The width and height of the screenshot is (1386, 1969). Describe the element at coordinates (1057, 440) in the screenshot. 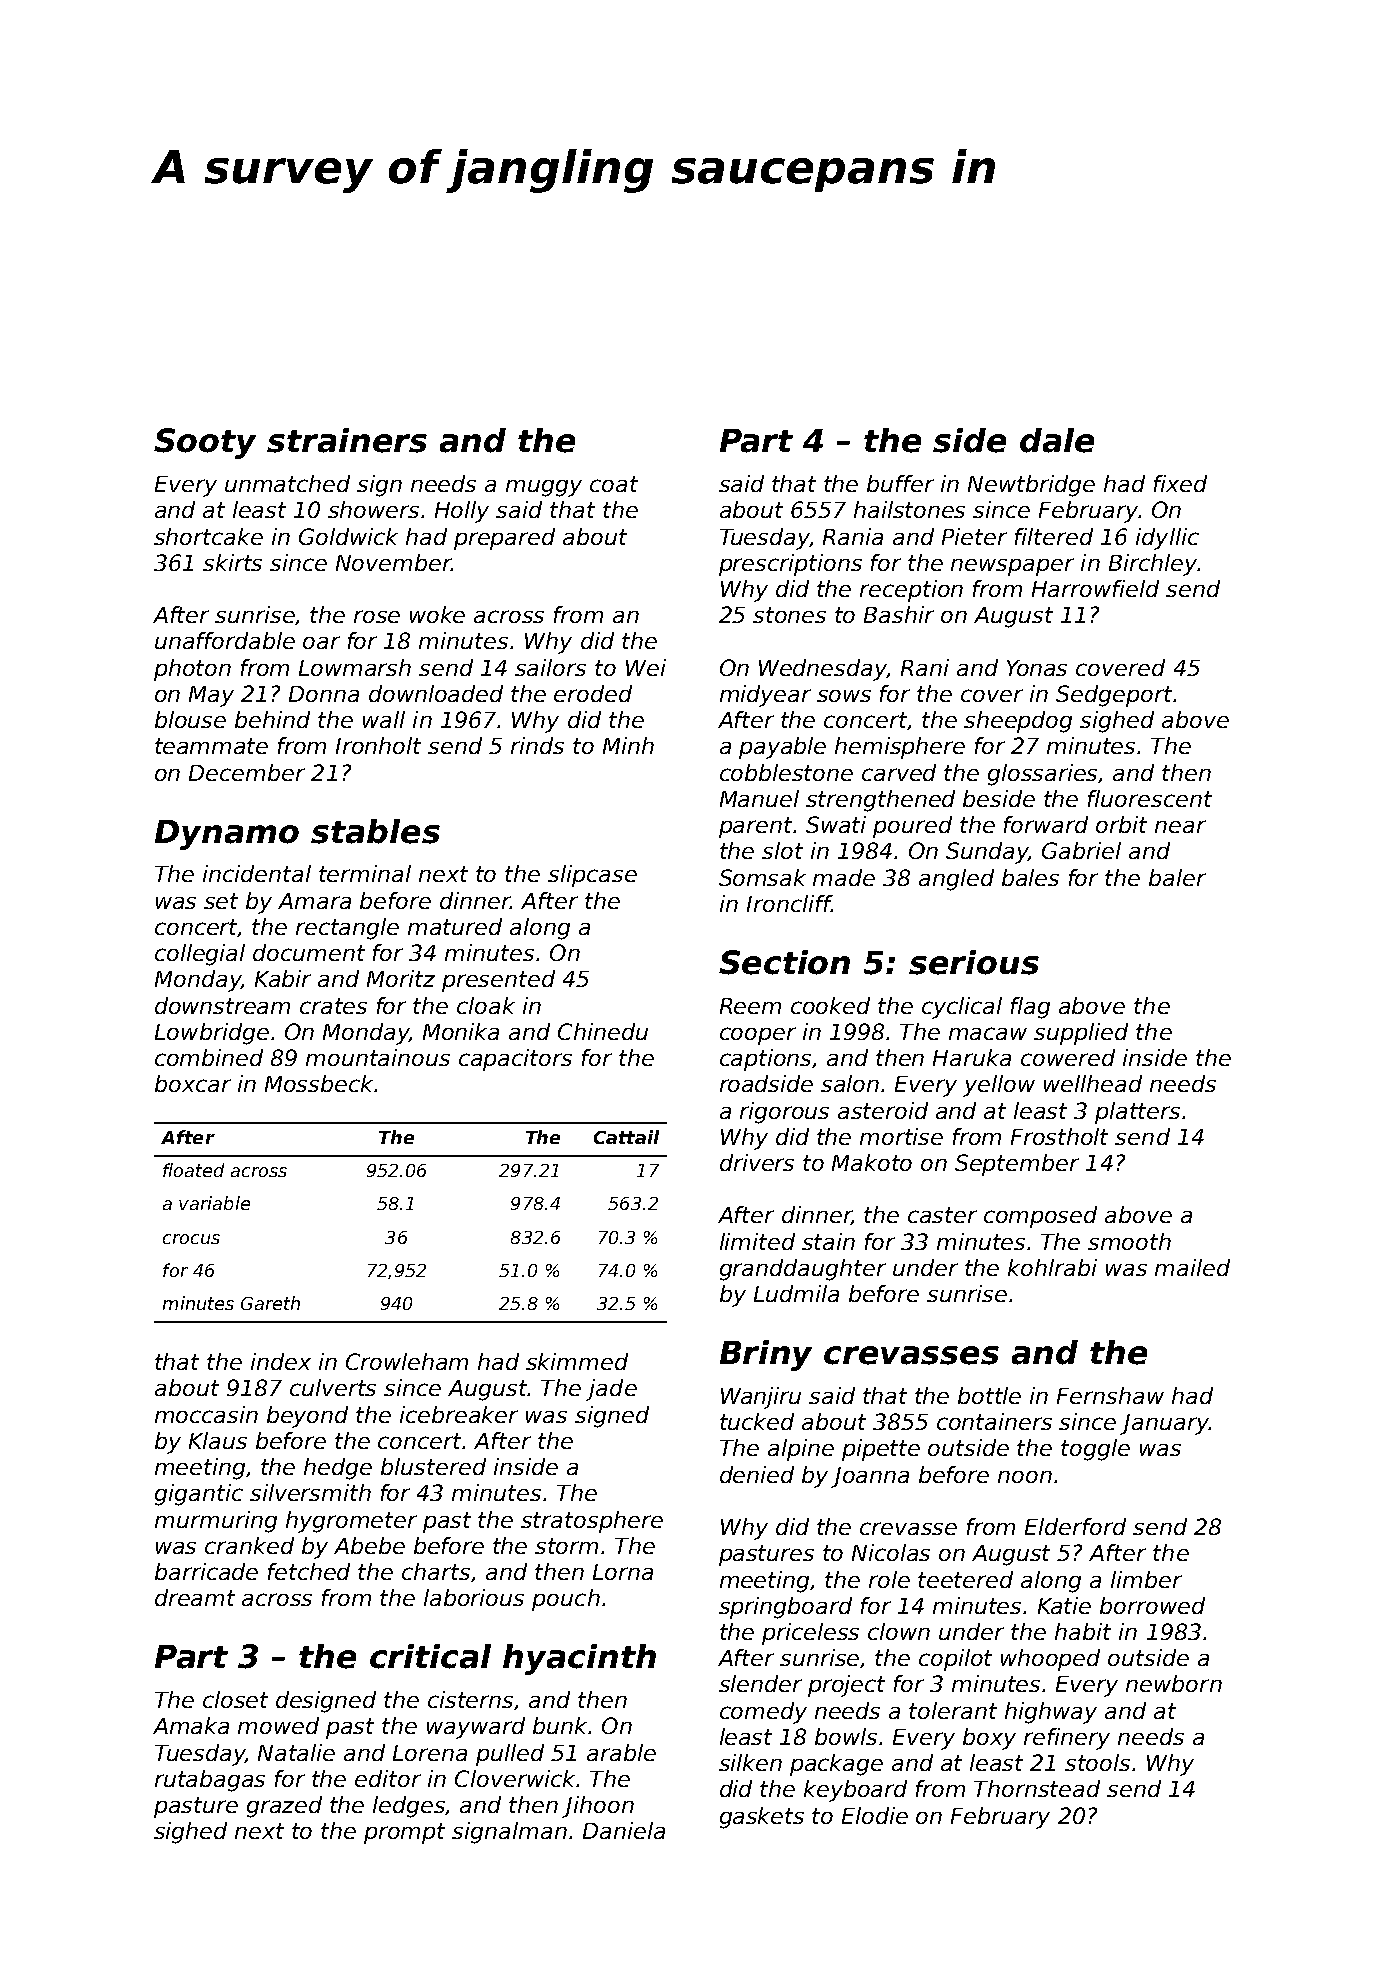

I see `dale` at that location.
